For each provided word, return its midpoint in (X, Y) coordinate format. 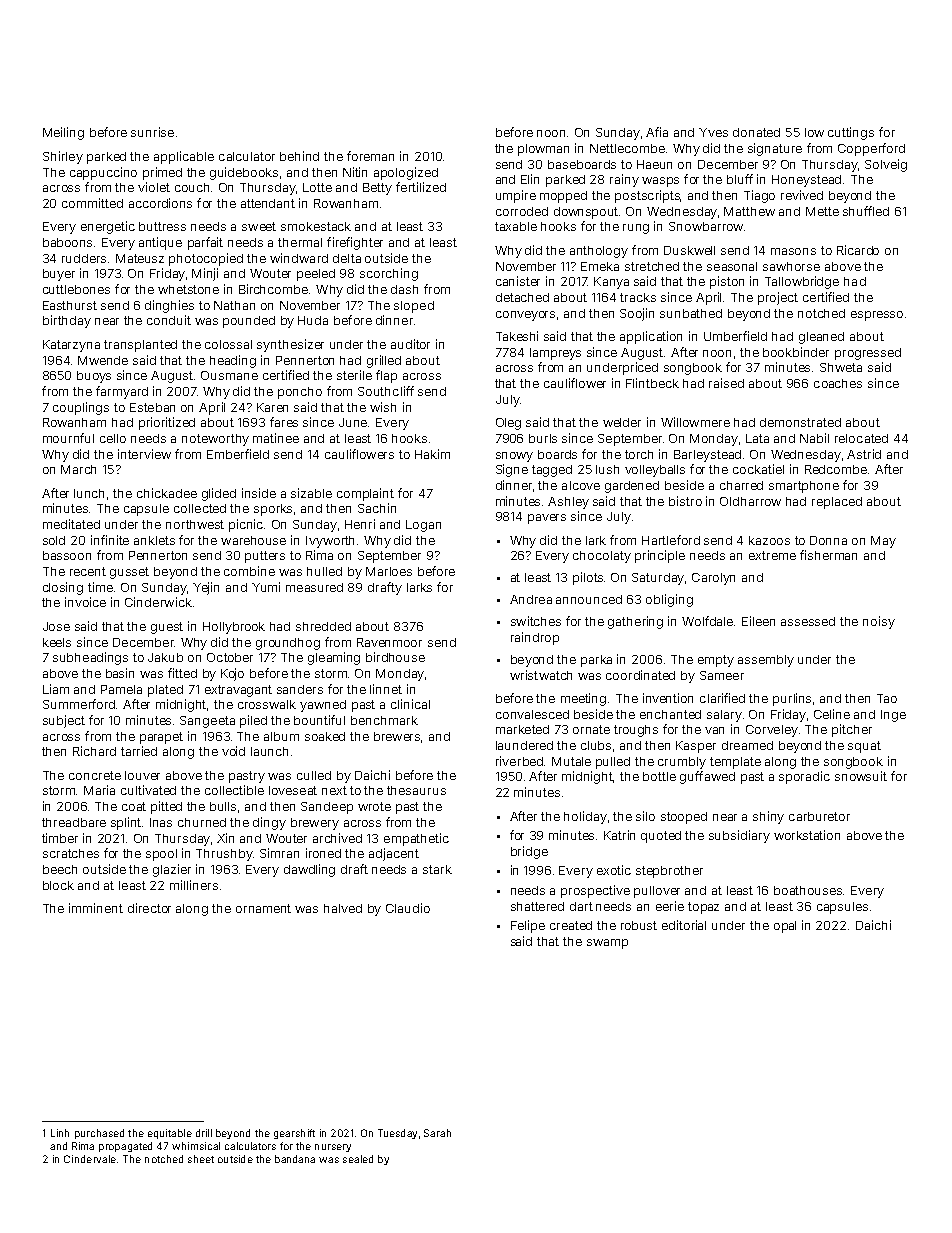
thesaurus (416, 790)
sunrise (152, 132)
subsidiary (739, 836)
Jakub (165, 657)
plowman (543, 150)
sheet (201, 1159)
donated (756, 132)
